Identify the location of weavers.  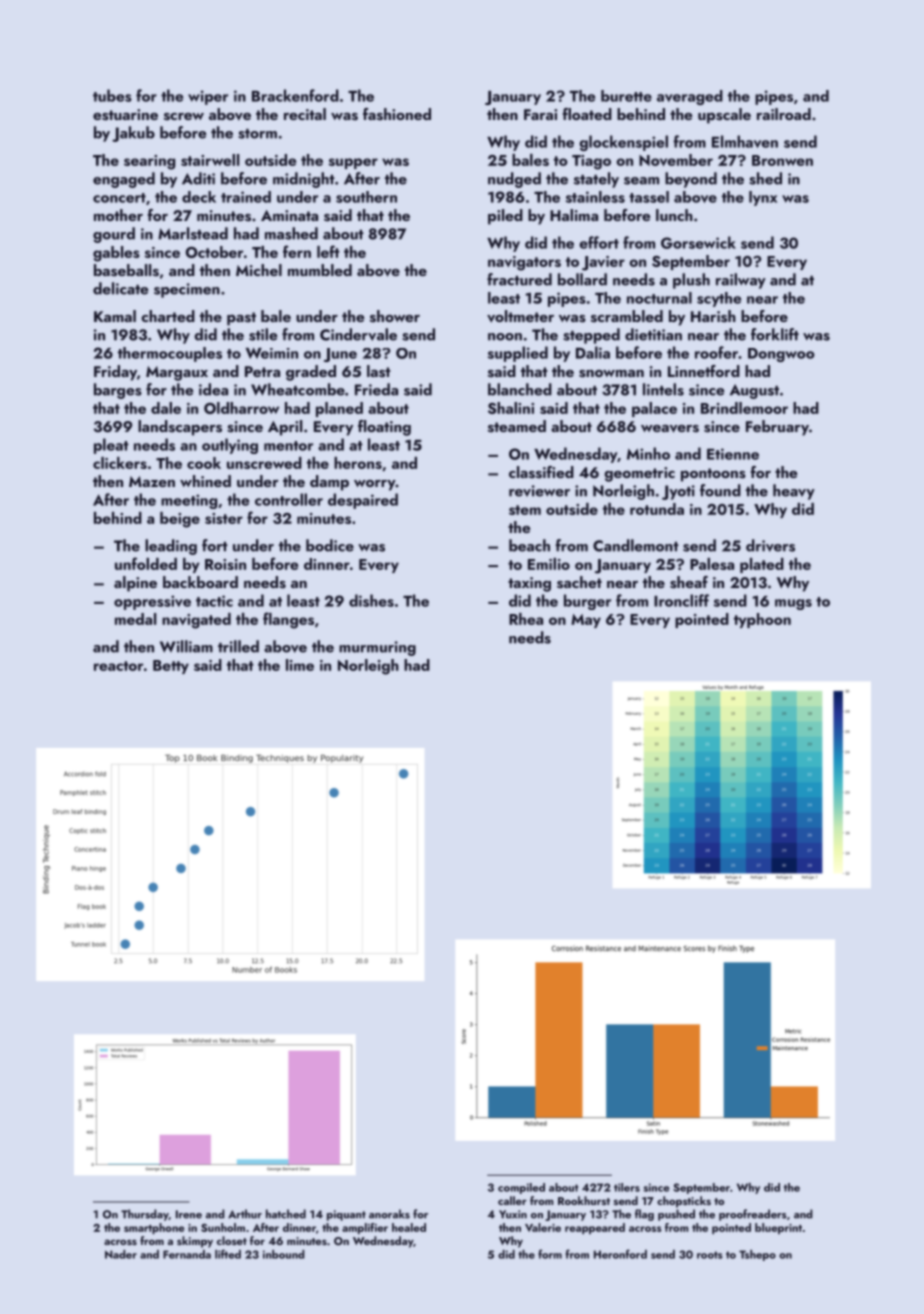
(670, 429).
